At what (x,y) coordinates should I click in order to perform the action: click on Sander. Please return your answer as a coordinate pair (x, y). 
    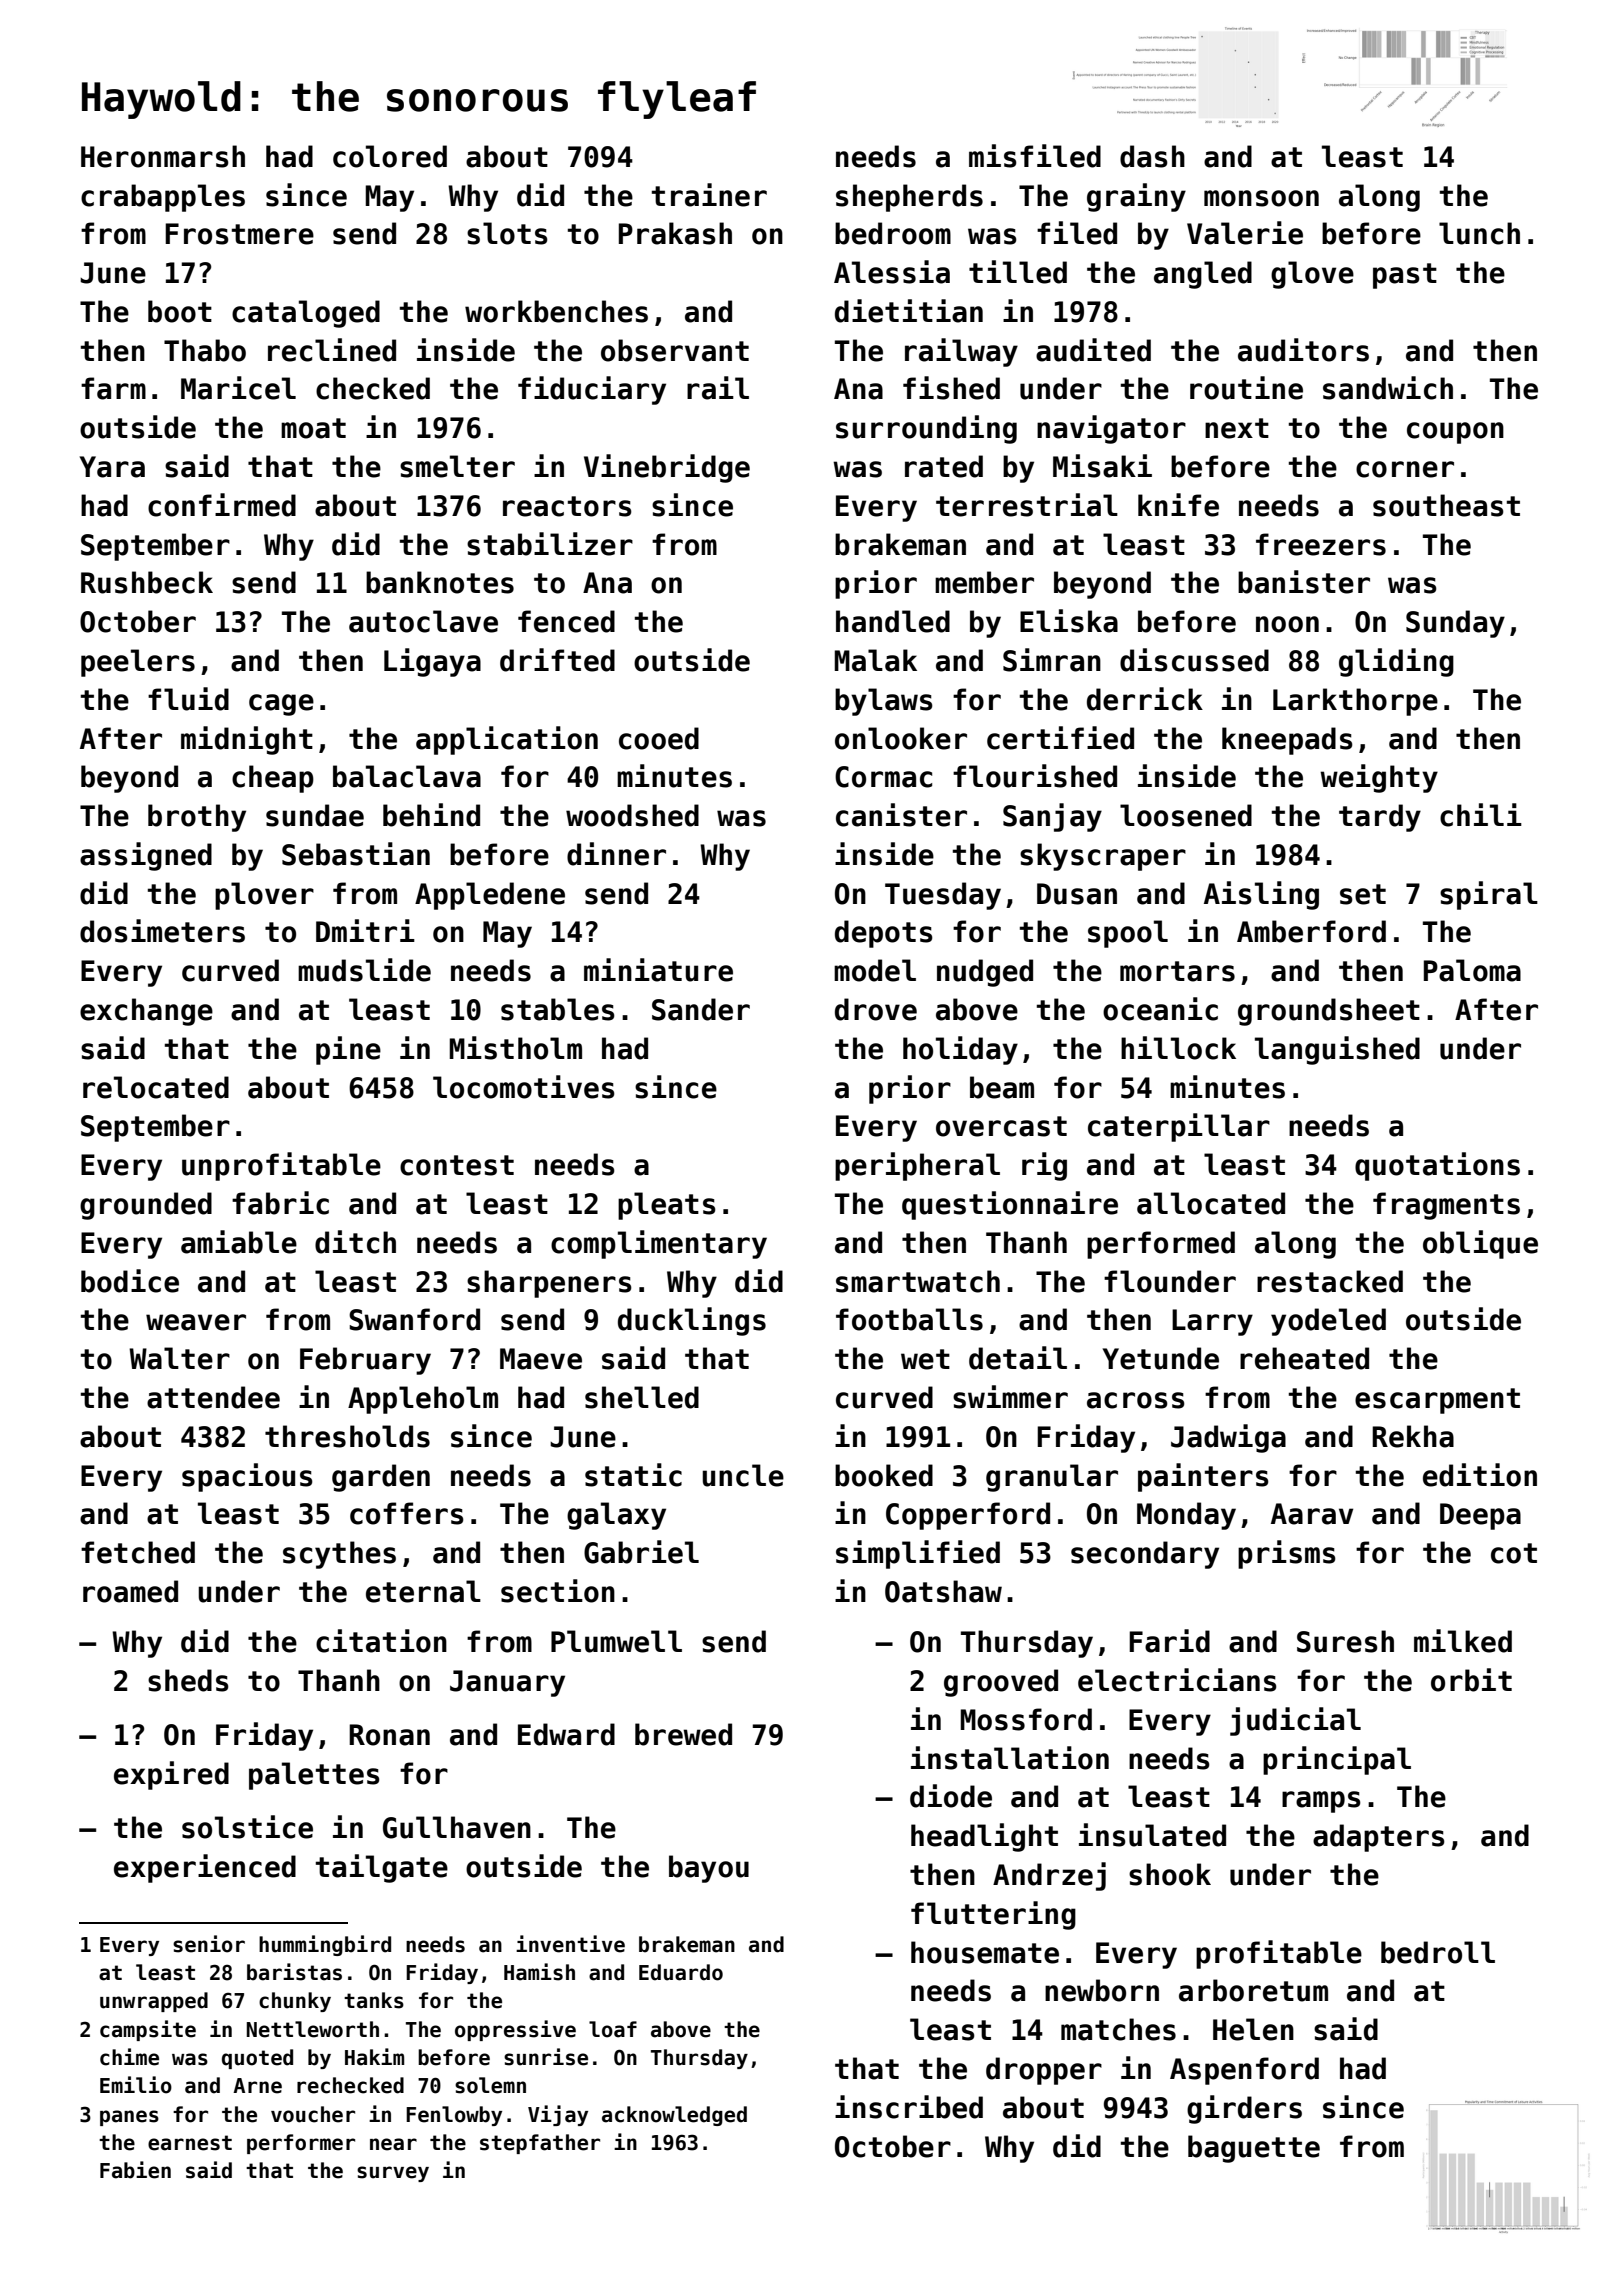
    Looking at the image, I should click on (701, 1009).
